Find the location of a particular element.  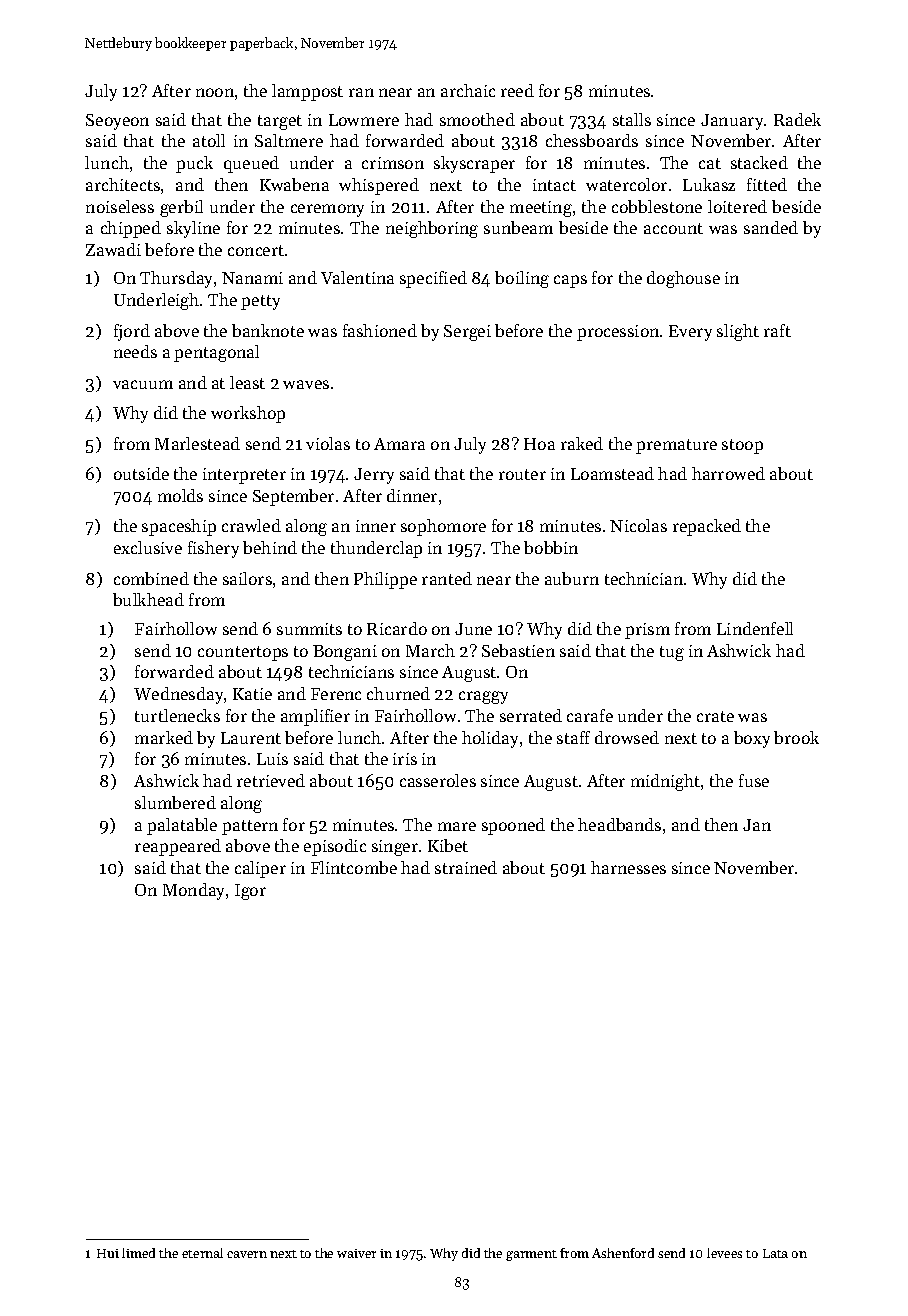

headbands is located at coordinates (619, 824).
